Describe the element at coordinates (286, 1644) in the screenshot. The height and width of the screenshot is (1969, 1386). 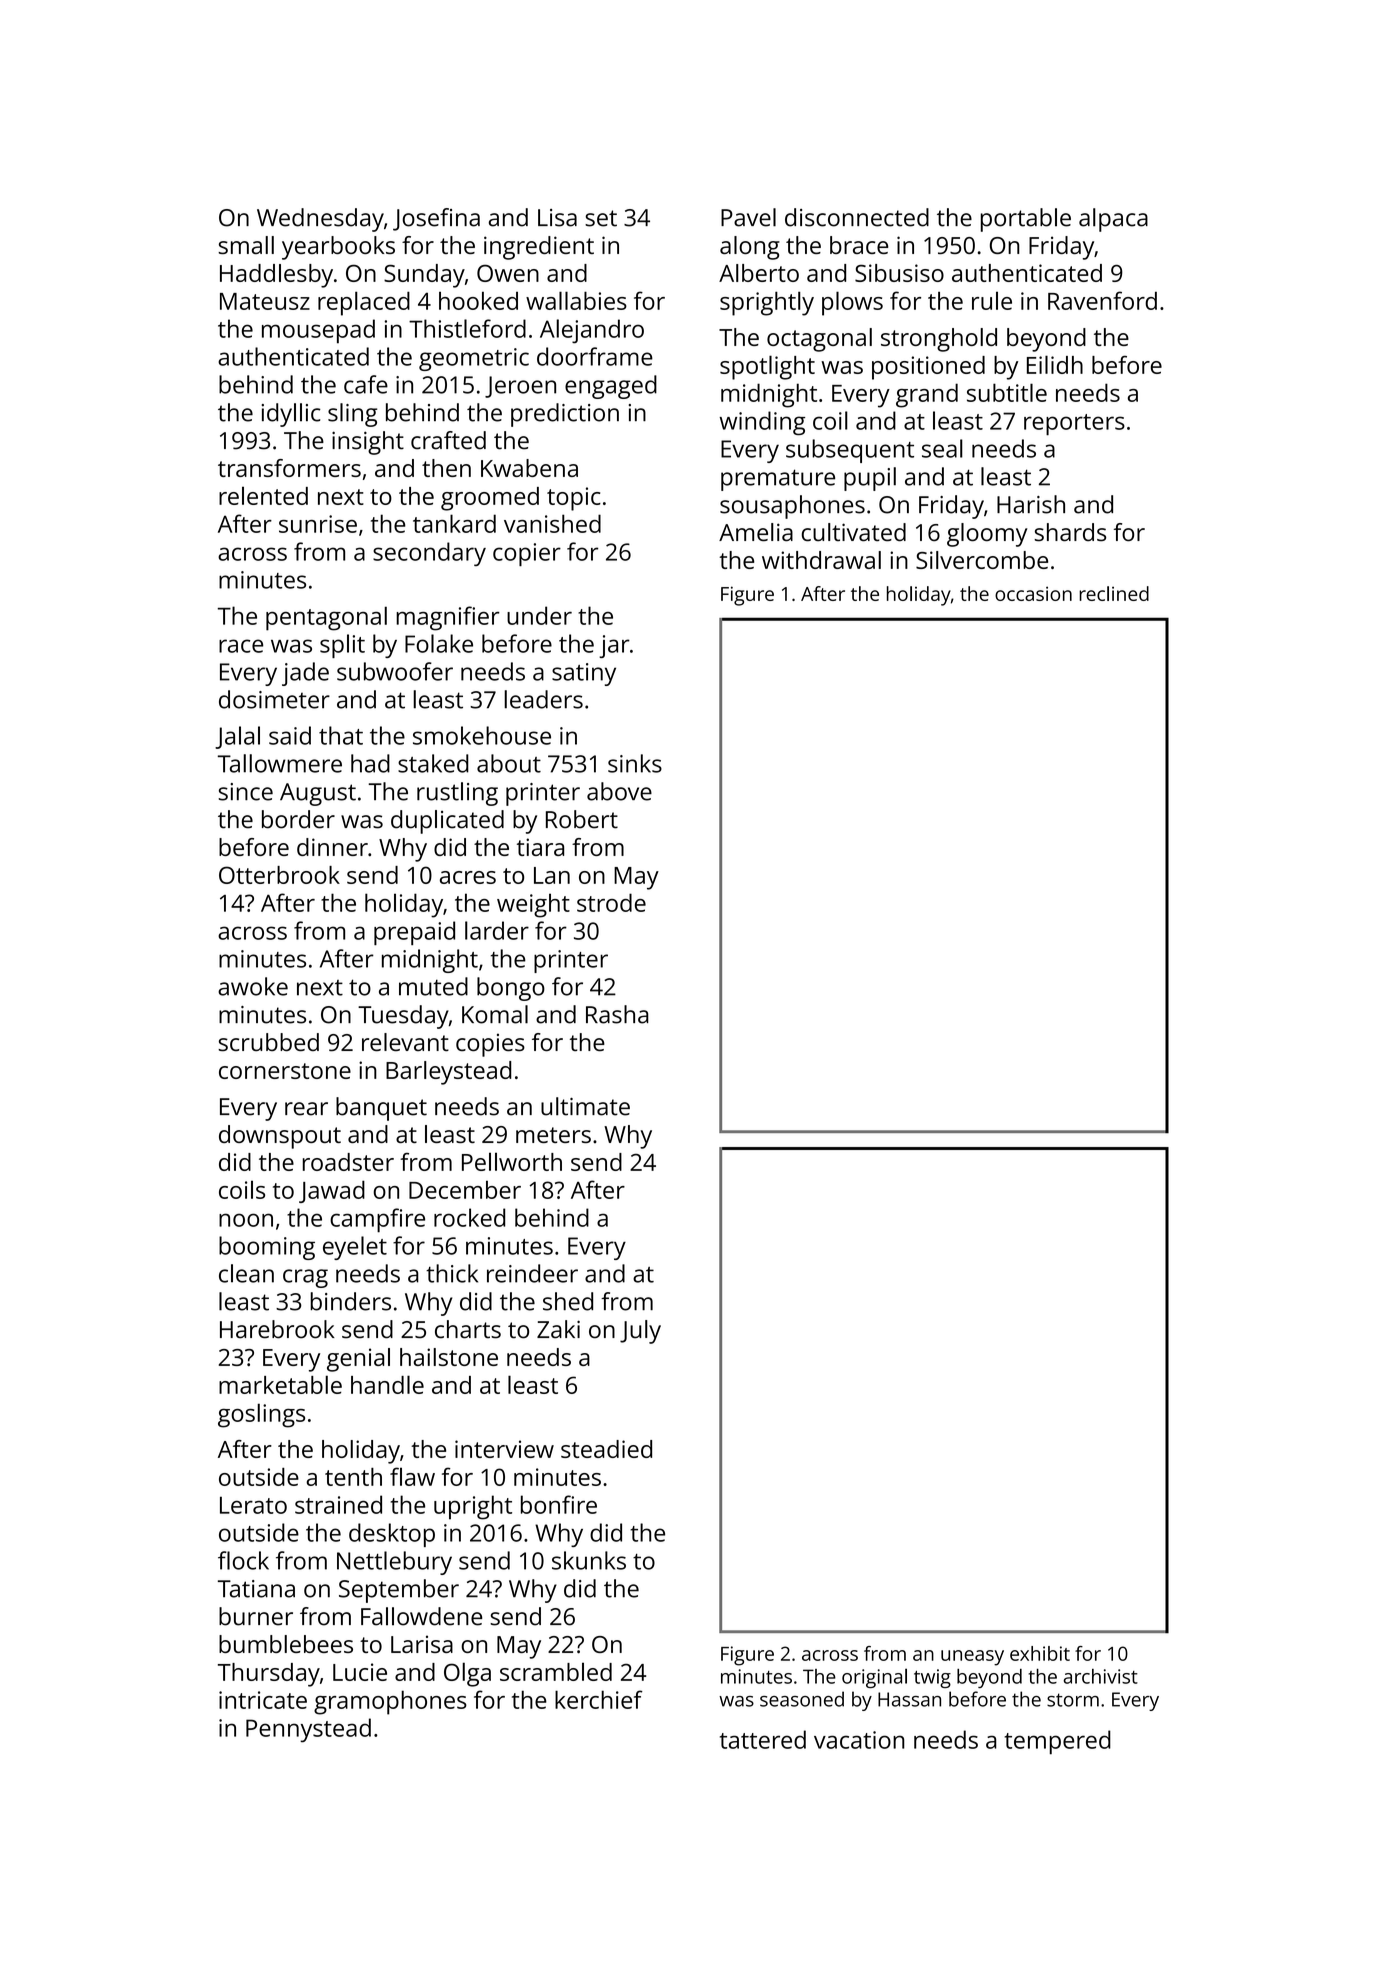
I see `bumblebees` at that location.
